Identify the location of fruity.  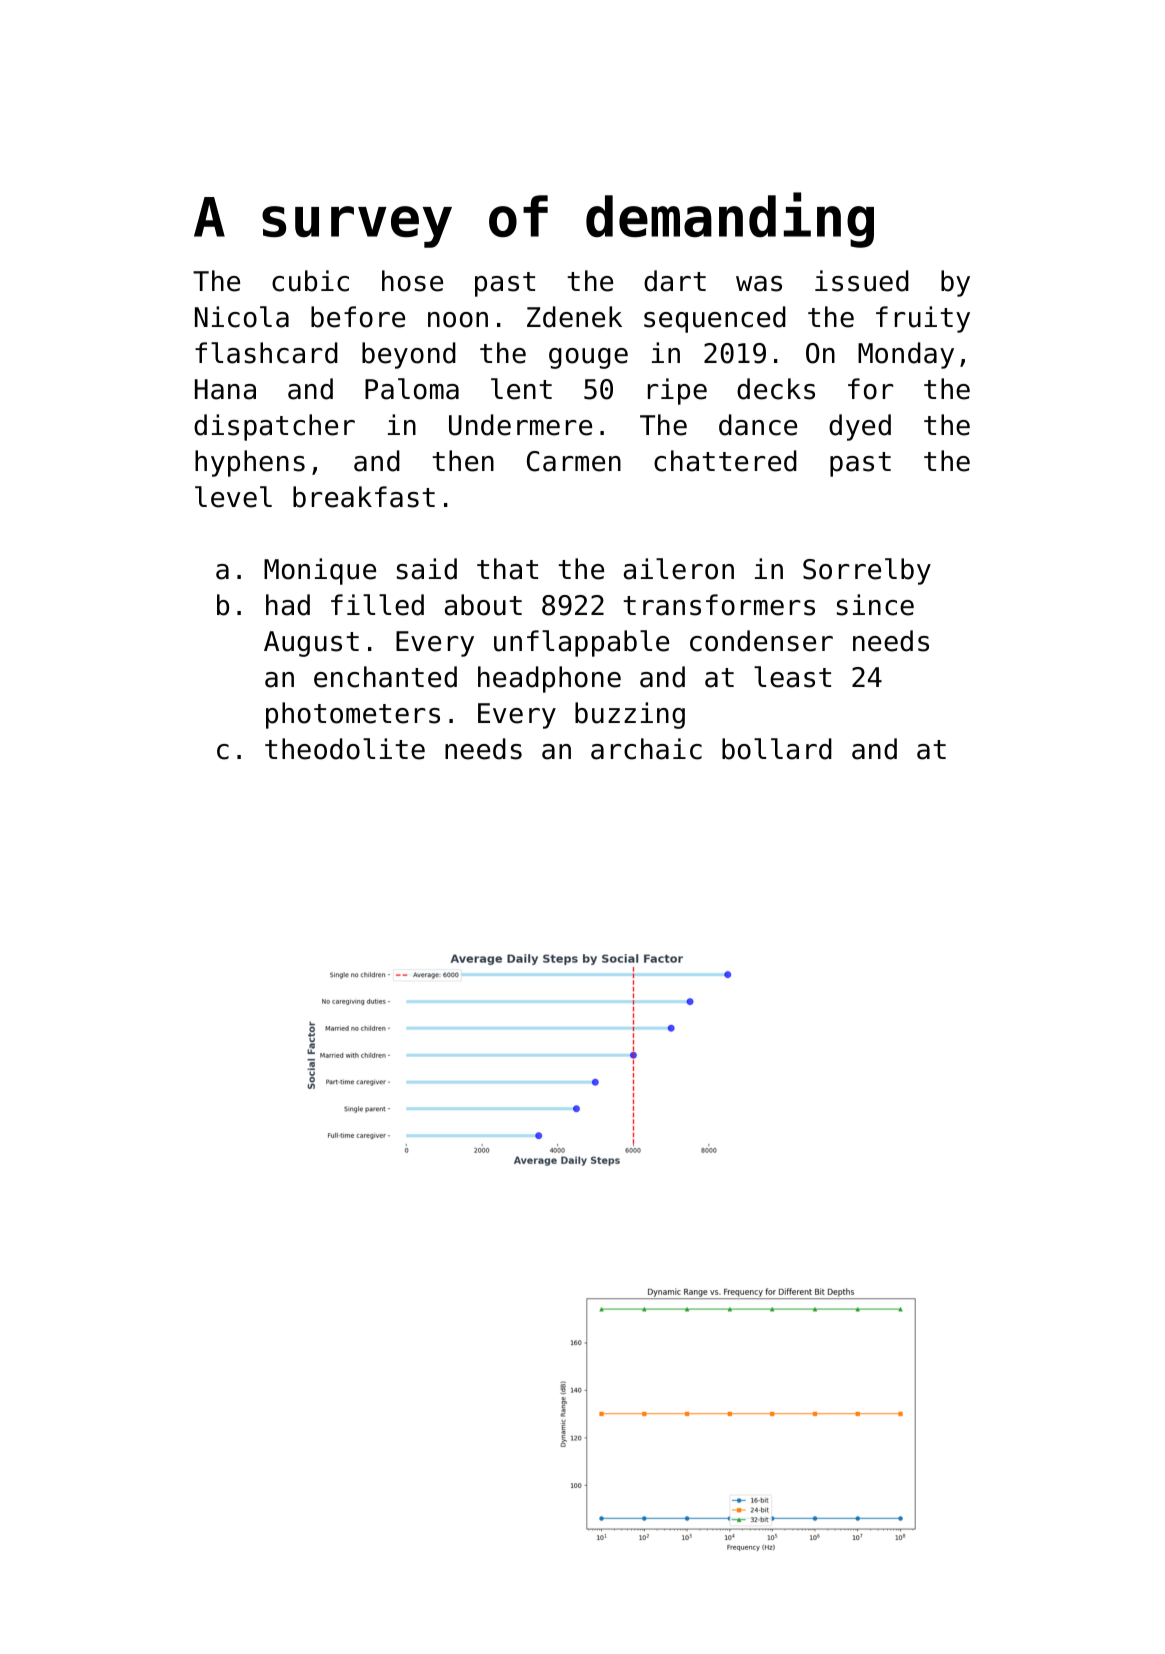
(923, 319).
